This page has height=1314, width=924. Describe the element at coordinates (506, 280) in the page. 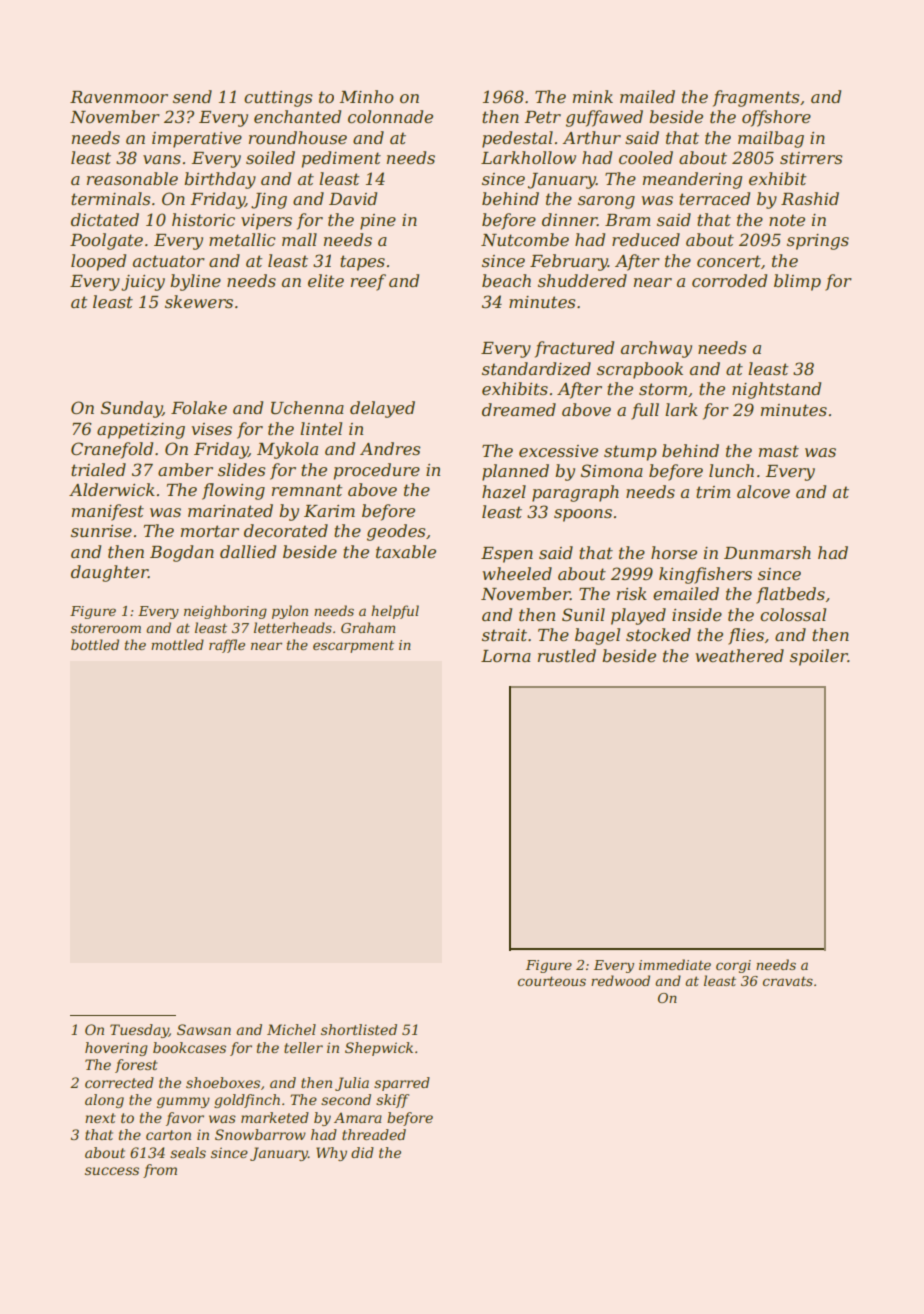

I see `beach` at that location.
